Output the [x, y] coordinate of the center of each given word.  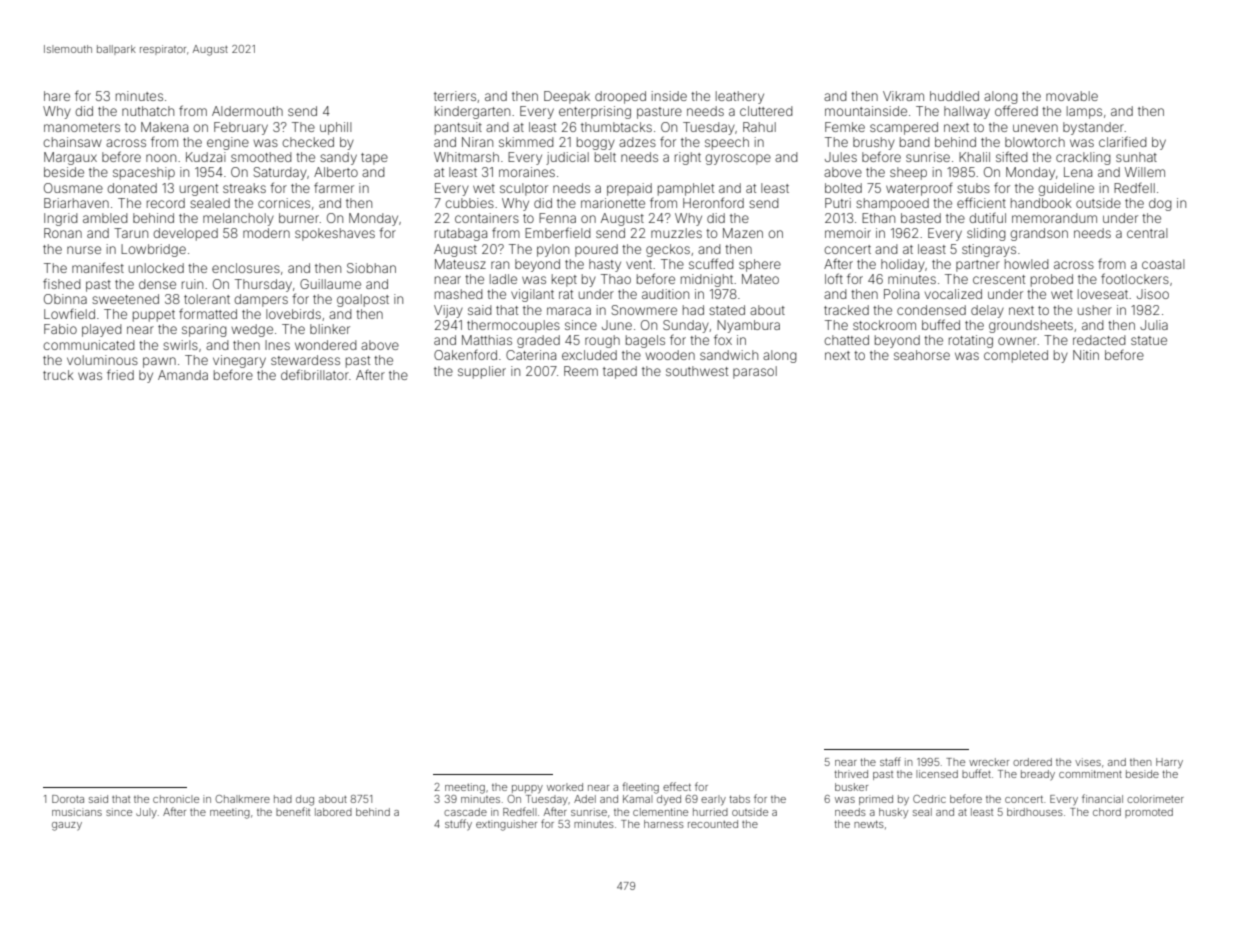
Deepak [567, 97]
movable [1072, 96]
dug [305, 800]
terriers [455, 96]
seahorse [922, 355]
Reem [581, 371]
